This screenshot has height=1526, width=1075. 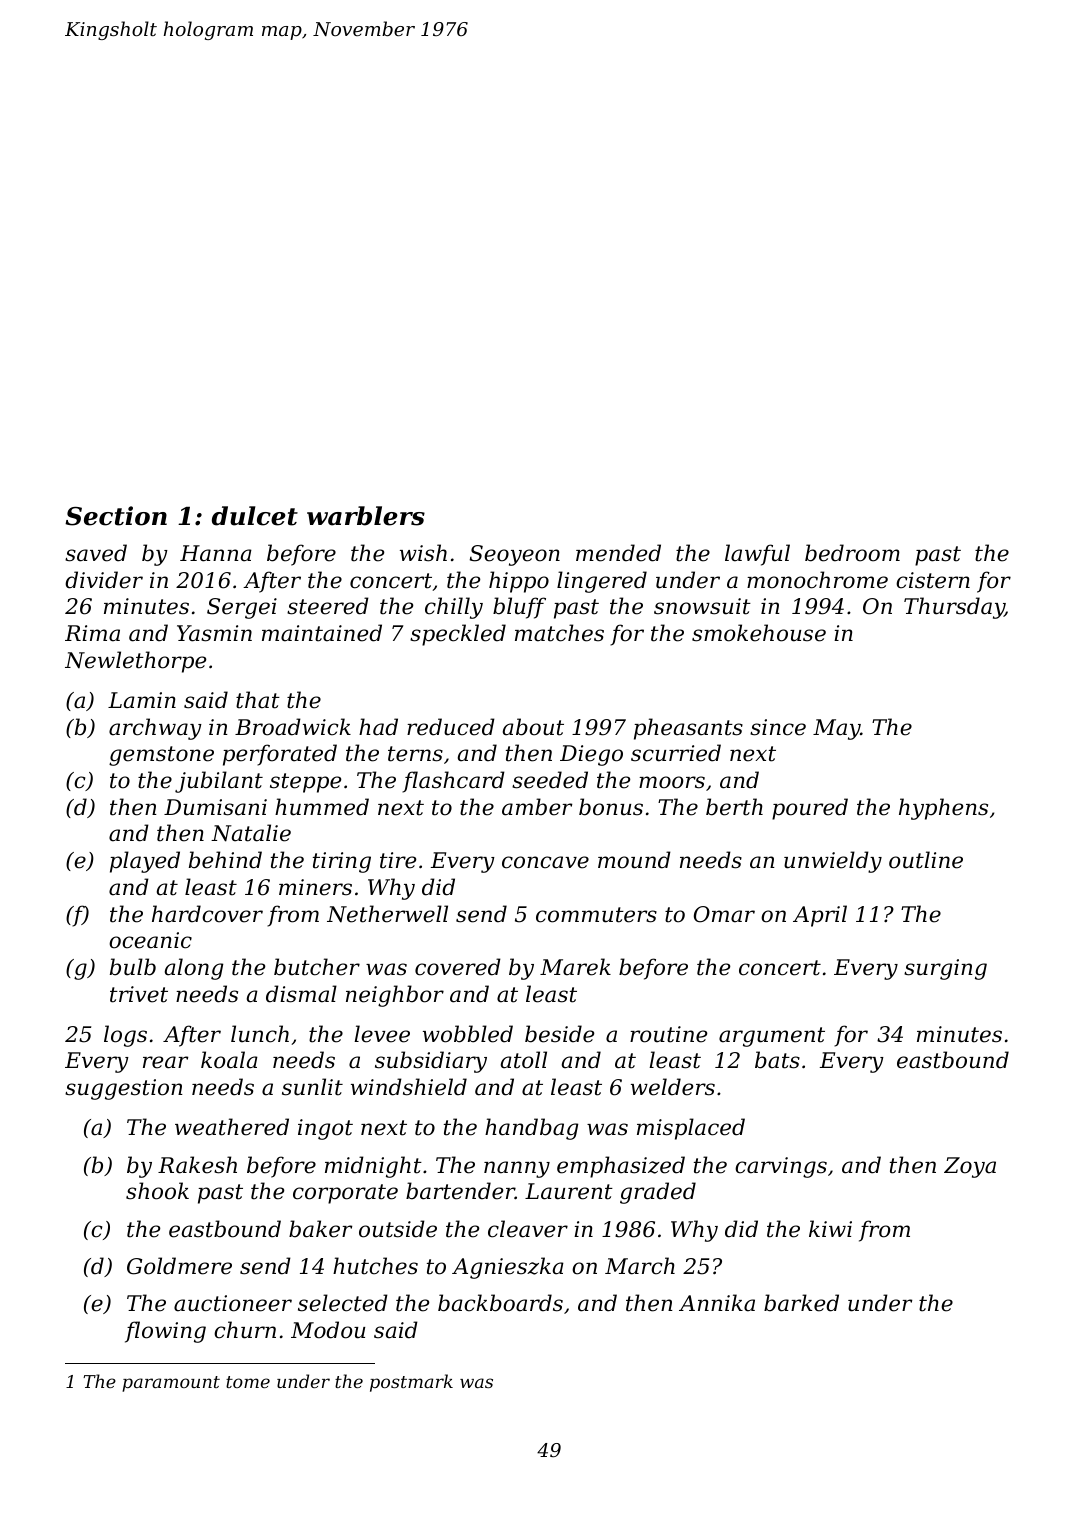 I want to click on barked, so click(x=801, y=1303).
